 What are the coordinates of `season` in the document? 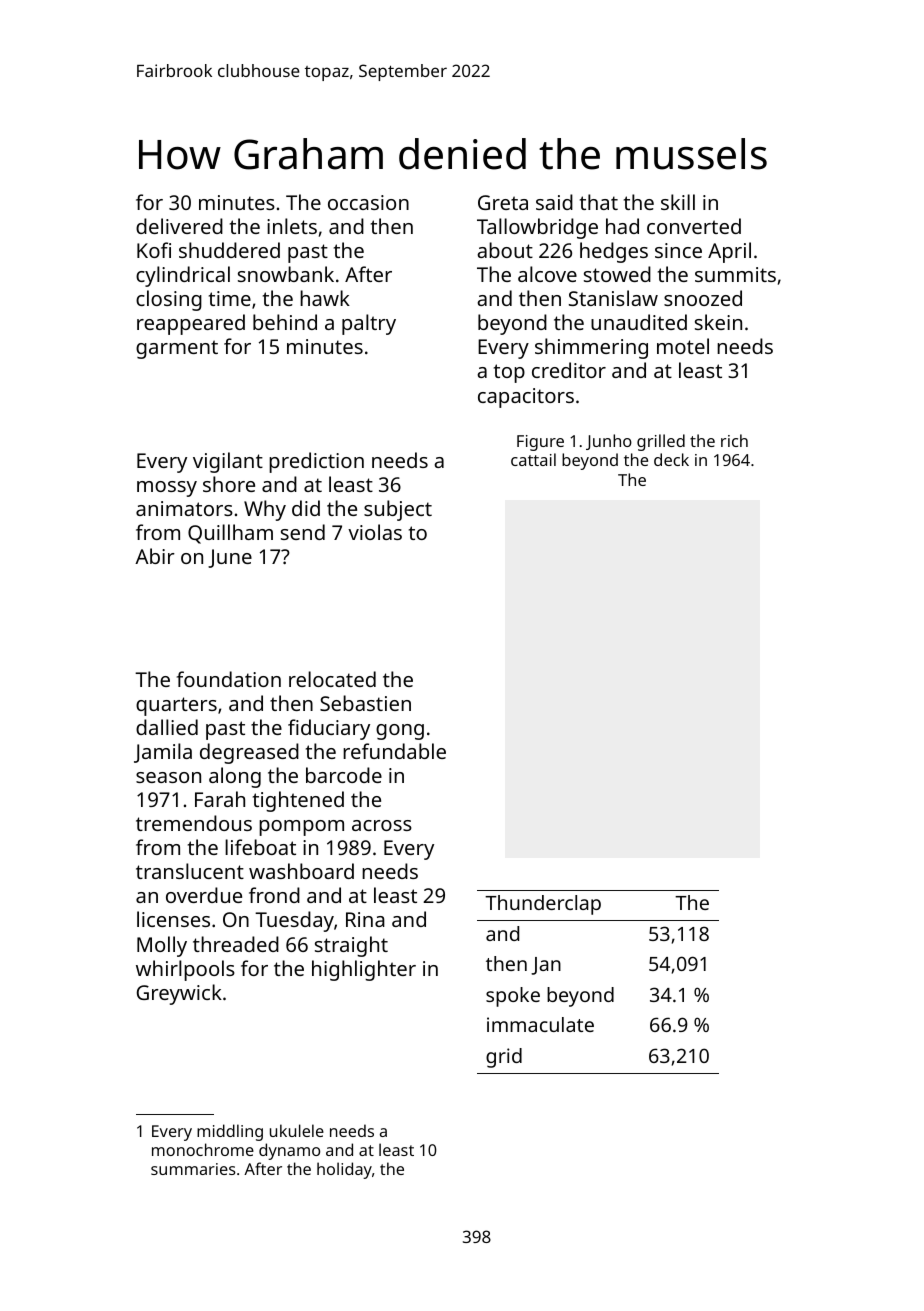 It's located at (168, 777).
